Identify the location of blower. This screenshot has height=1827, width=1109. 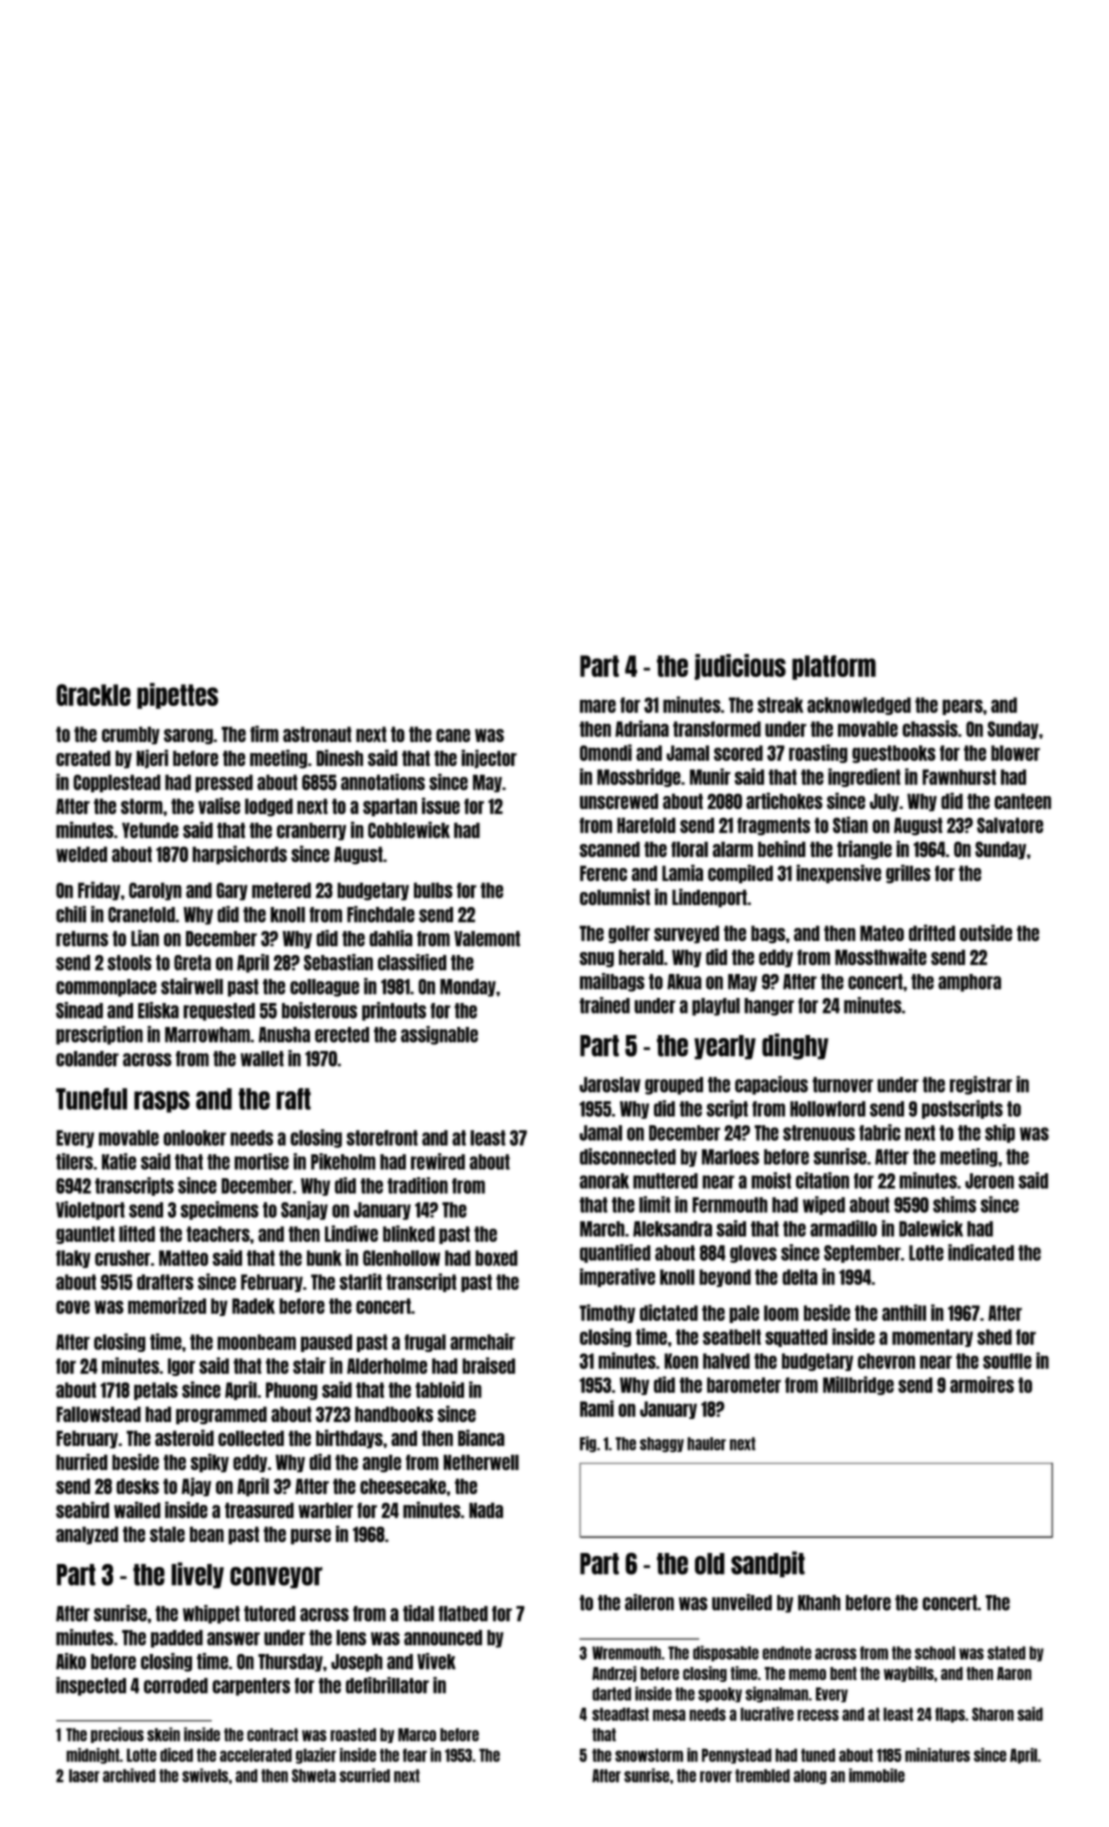
(1015, 753).
